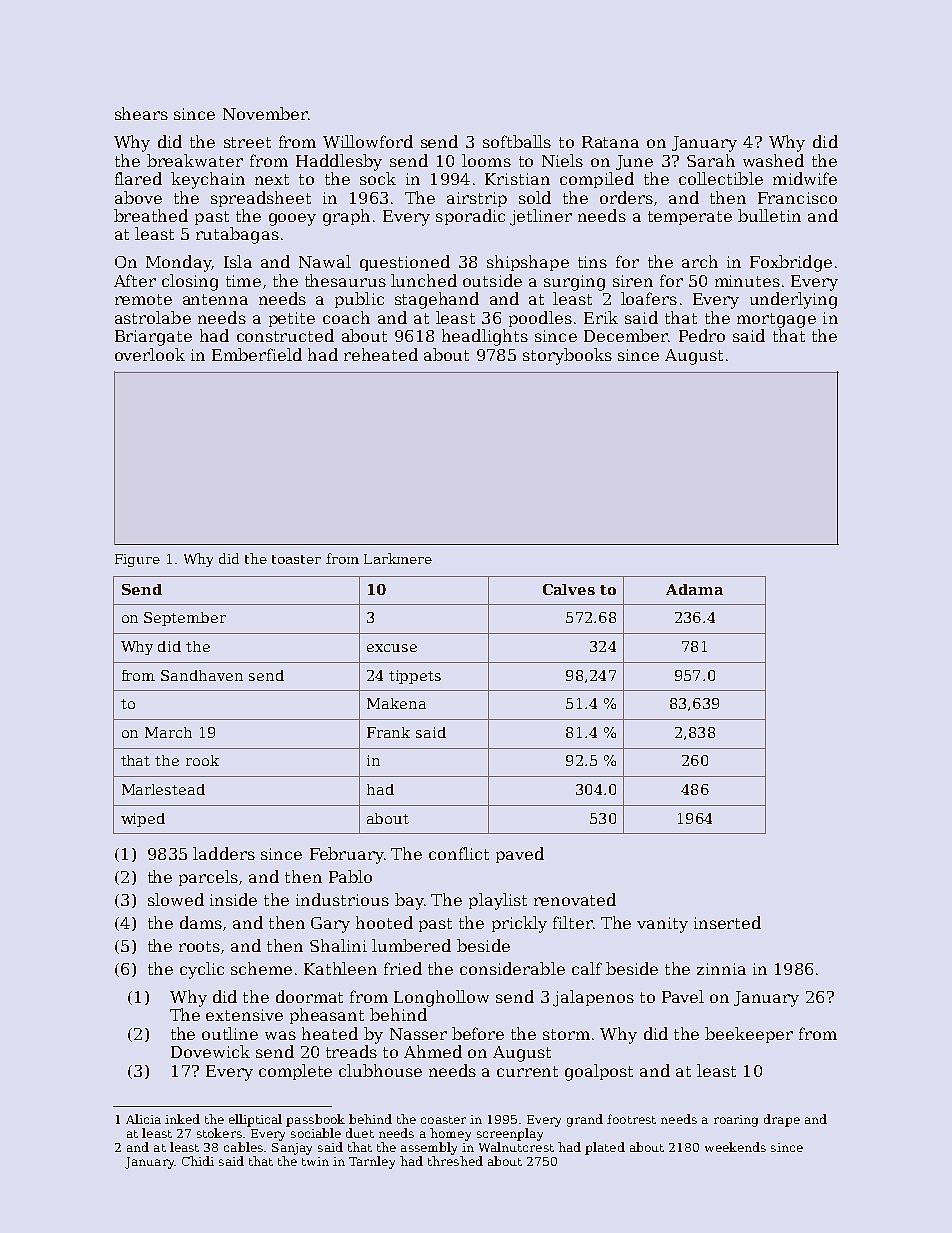  I want to click on Figure, so click(137, 560).
